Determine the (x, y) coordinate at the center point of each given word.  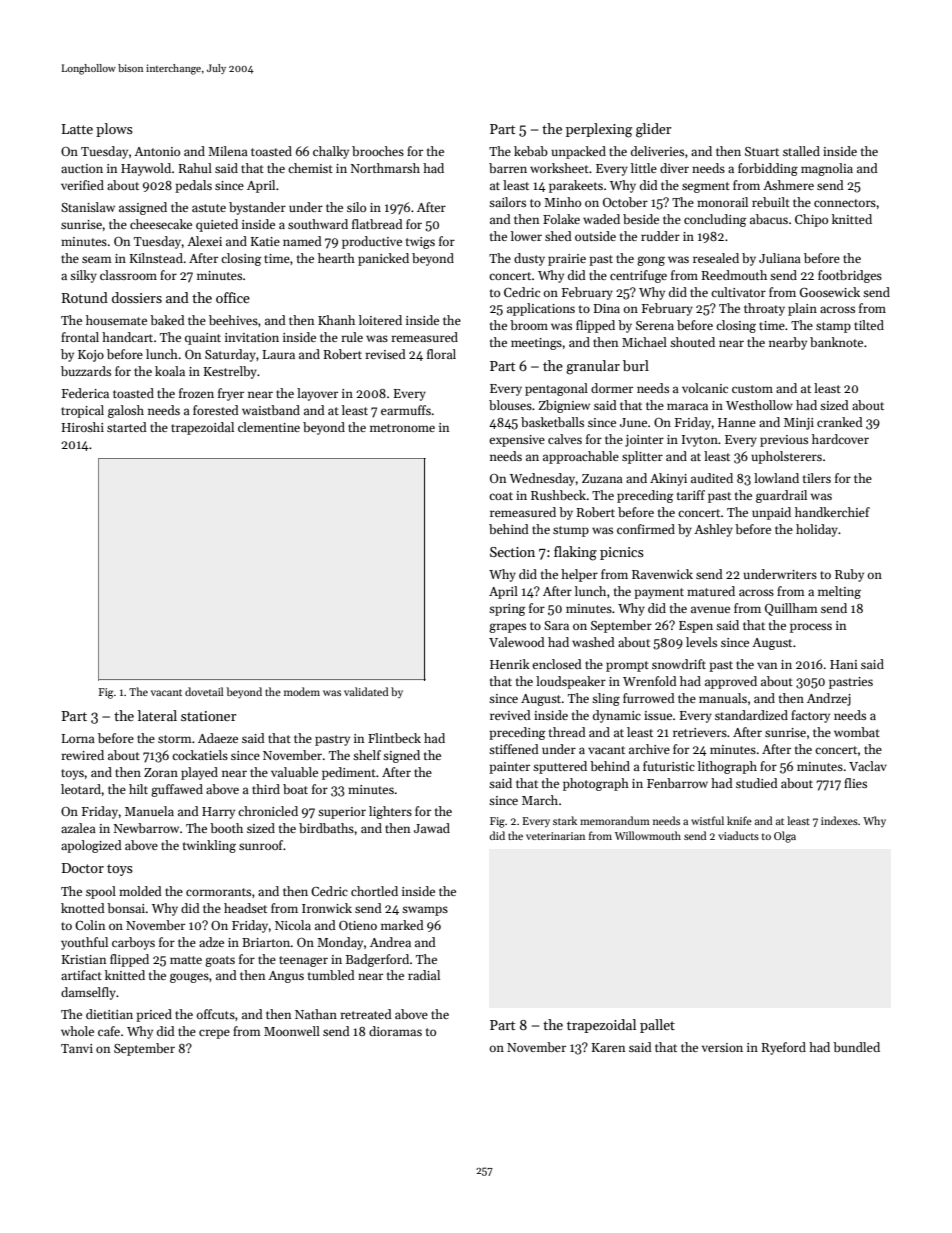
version (722, 1047)
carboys (133, 943)
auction (82, 168)
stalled (801, 151)
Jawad (432, 828)
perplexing (599, 130)
